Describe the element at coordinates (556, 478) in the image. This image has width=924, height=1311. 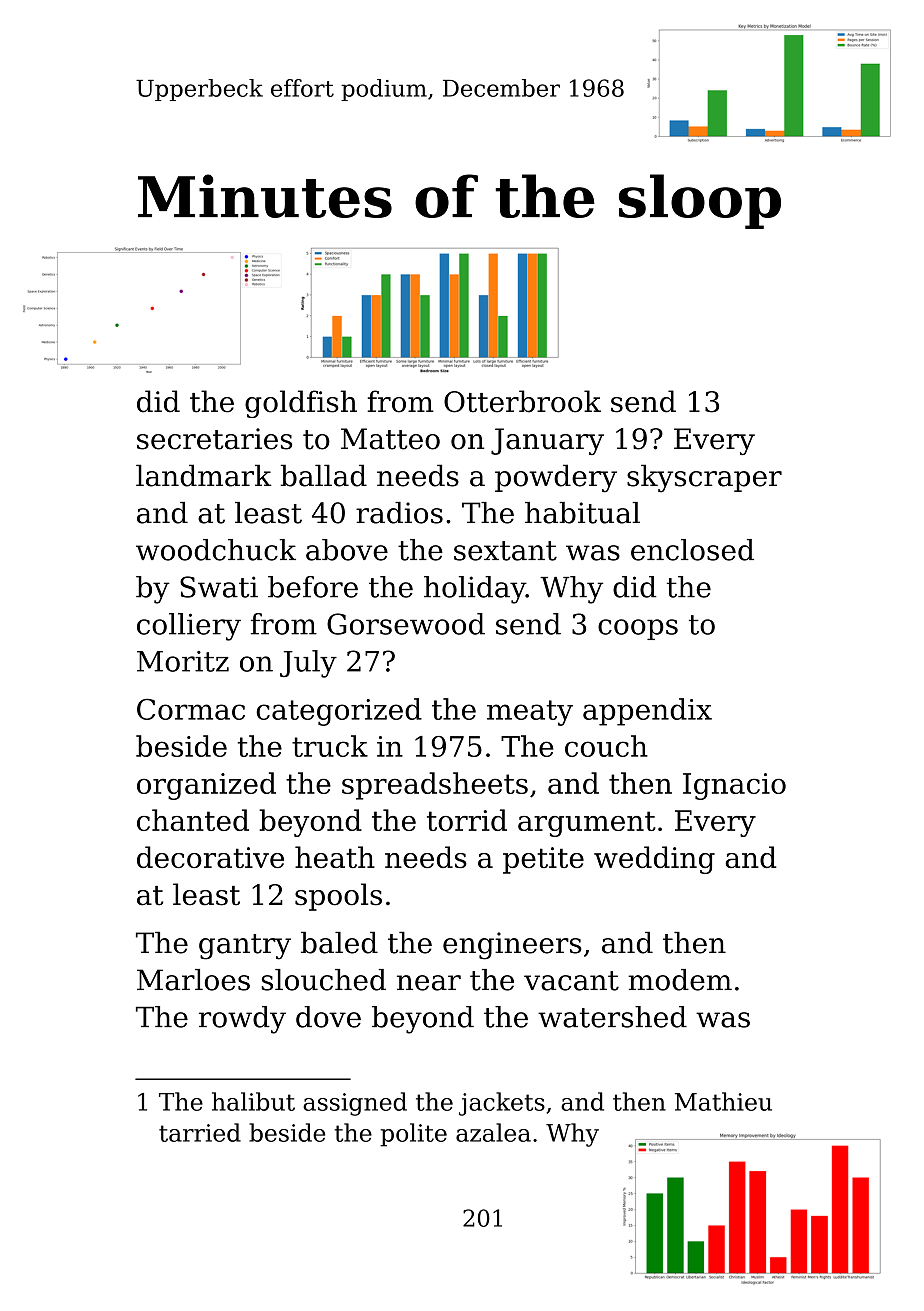
I see `powdery` at that location.
